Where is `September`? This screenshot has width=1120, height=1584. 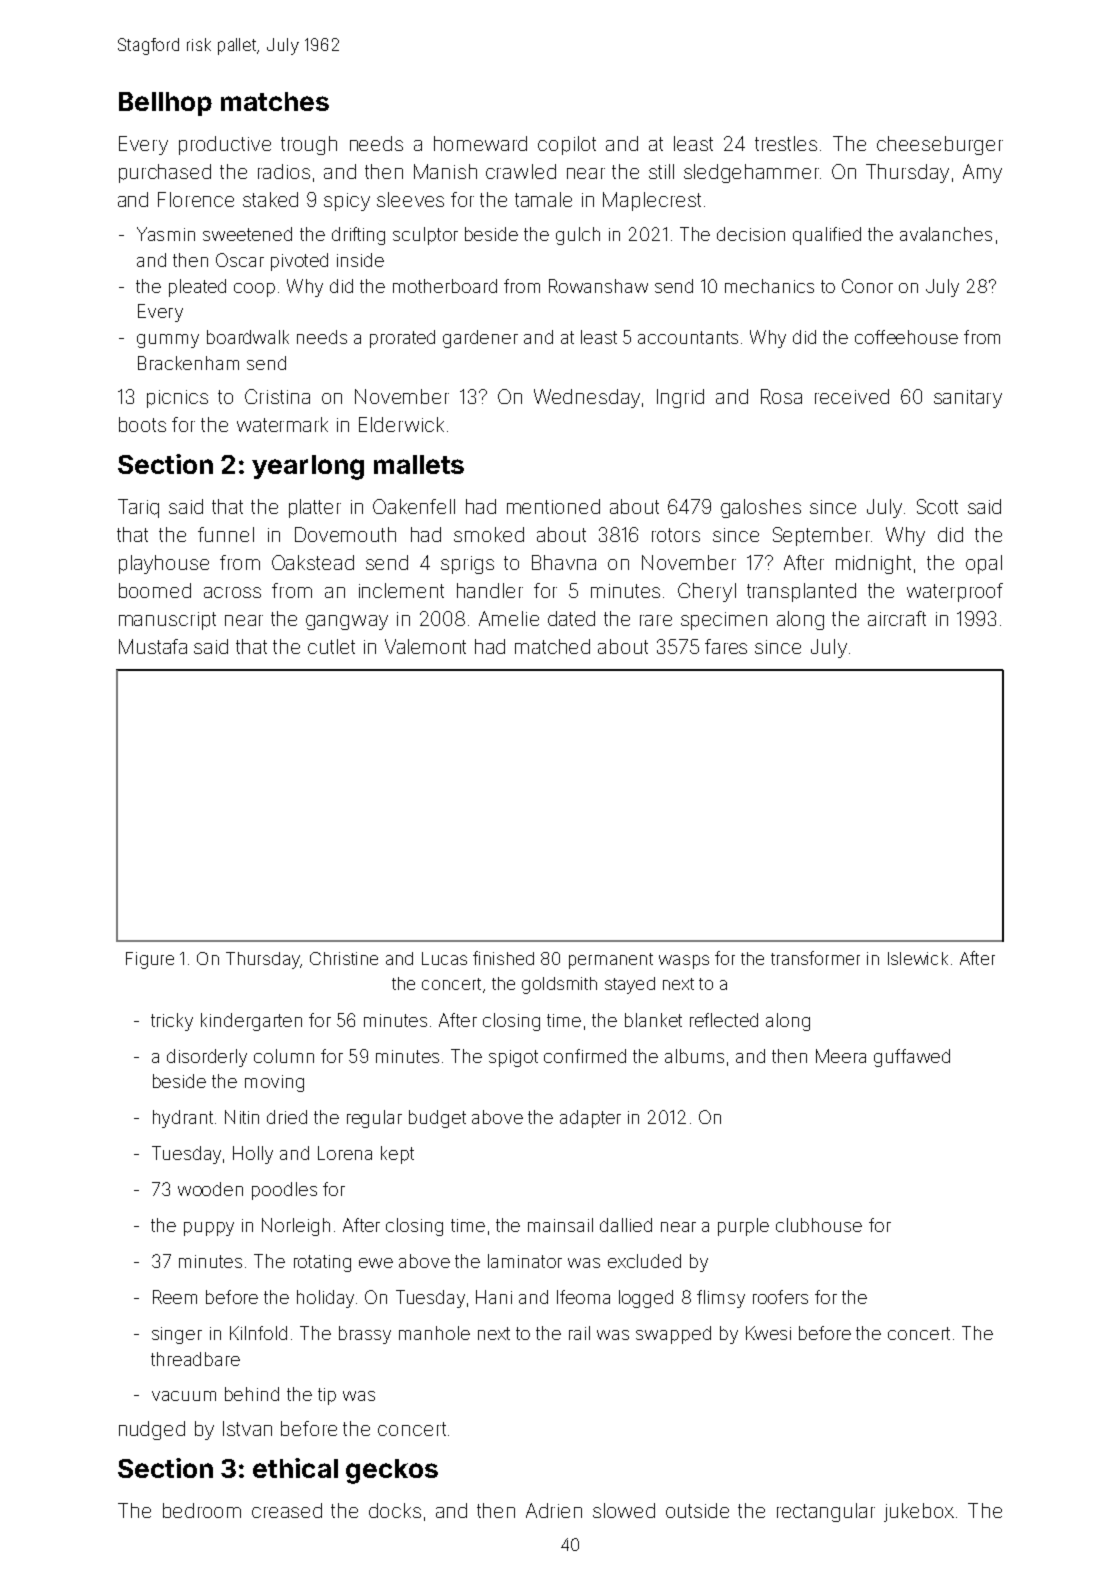 September is located at coordinates (821, 536).
